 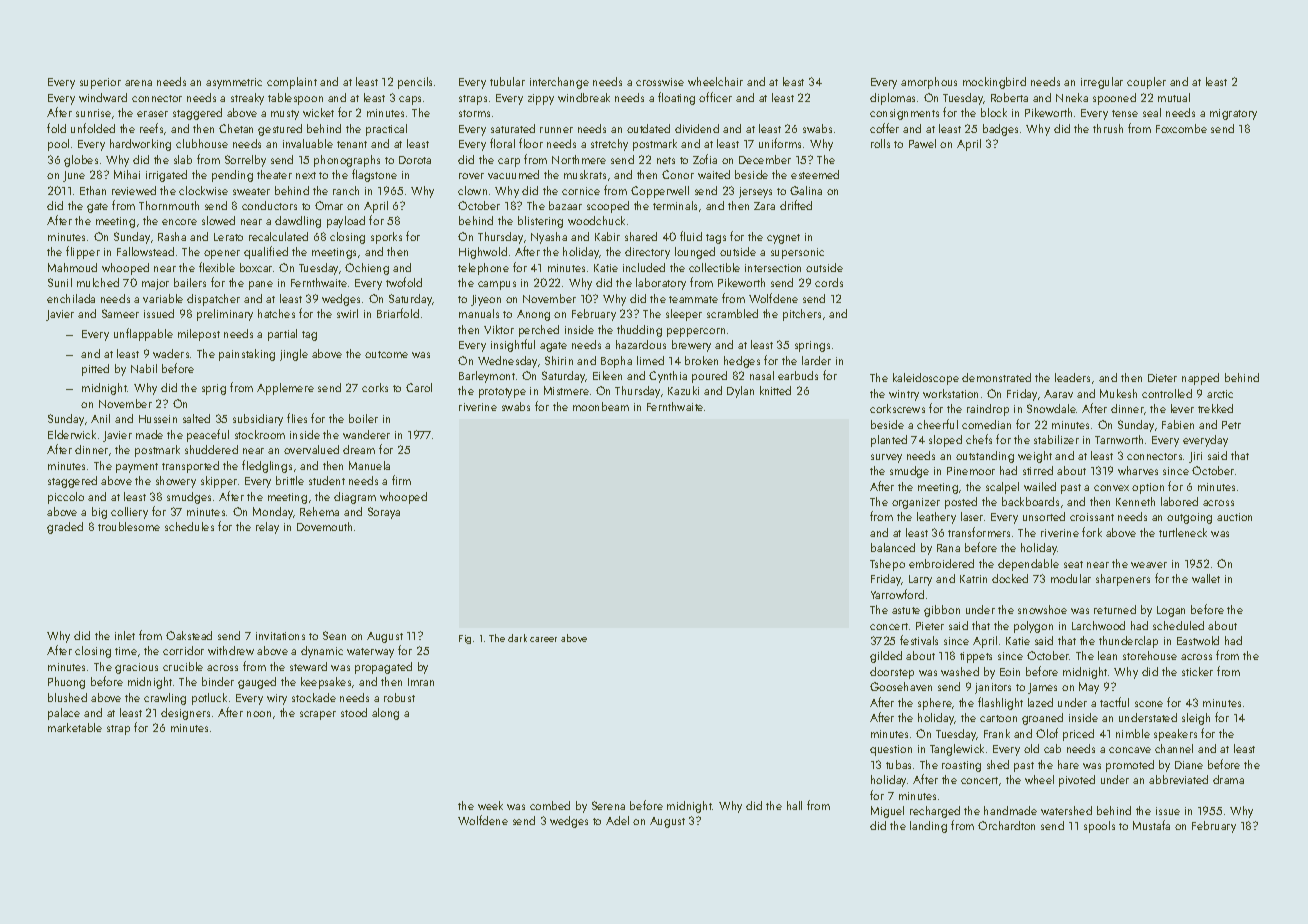 I want to click on invaluable, so click(x=308, y=143).
